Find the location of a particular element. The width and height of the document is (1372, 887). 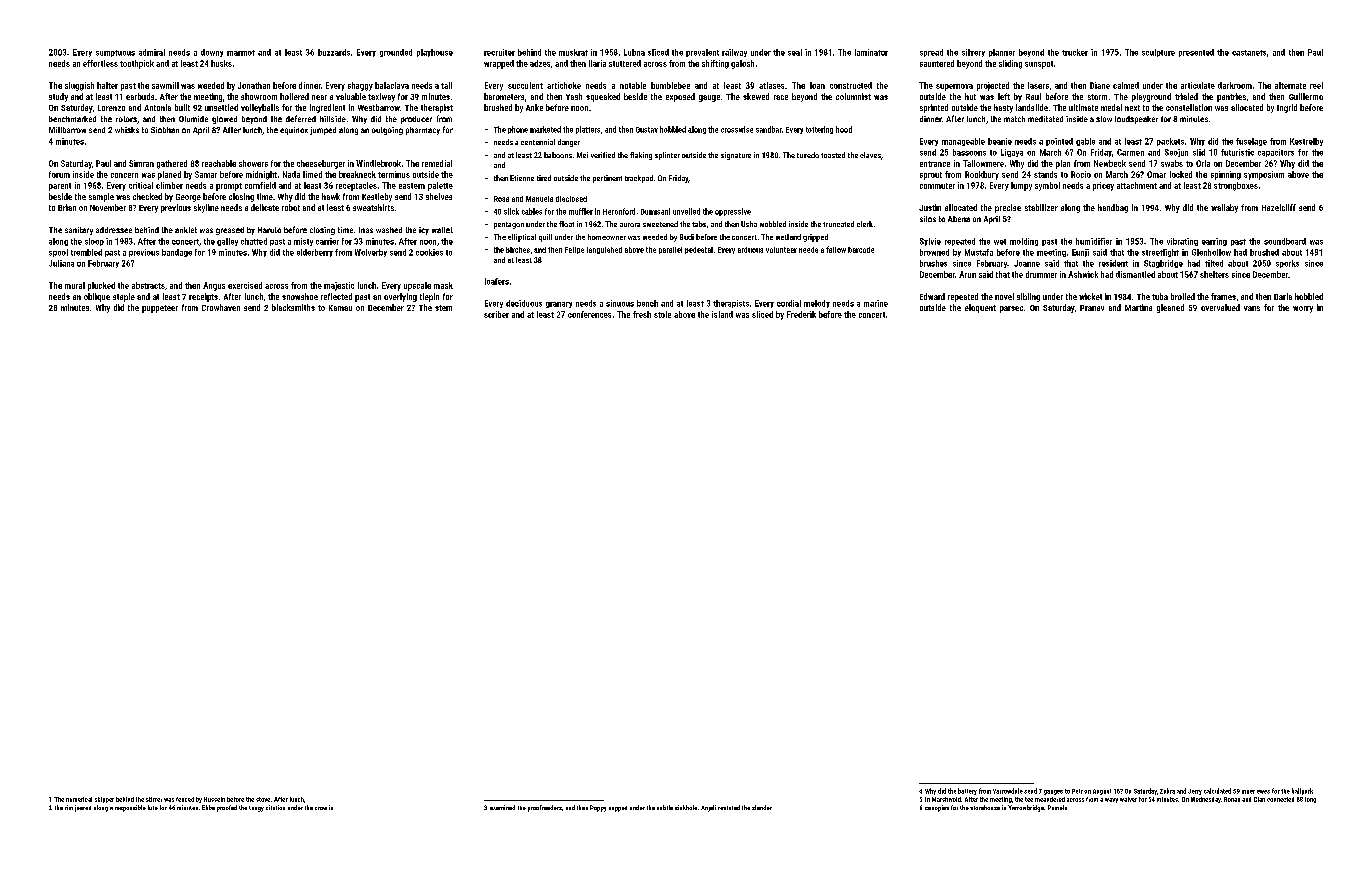

laminator is located at coordinates (871, 52).
